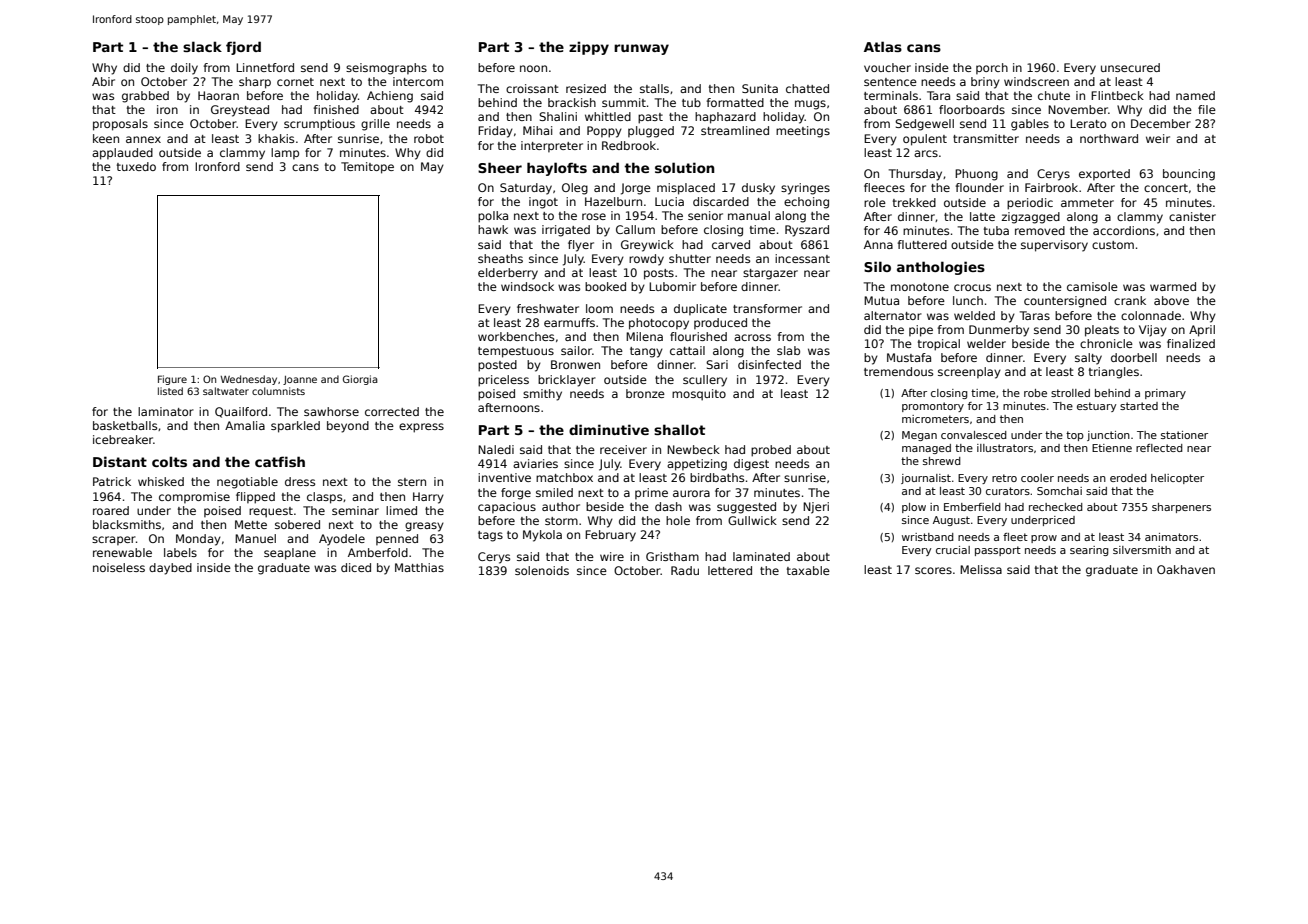 This screenshot has width=1308, height=924. I want to click on tuxedo, so click(136, 166).
